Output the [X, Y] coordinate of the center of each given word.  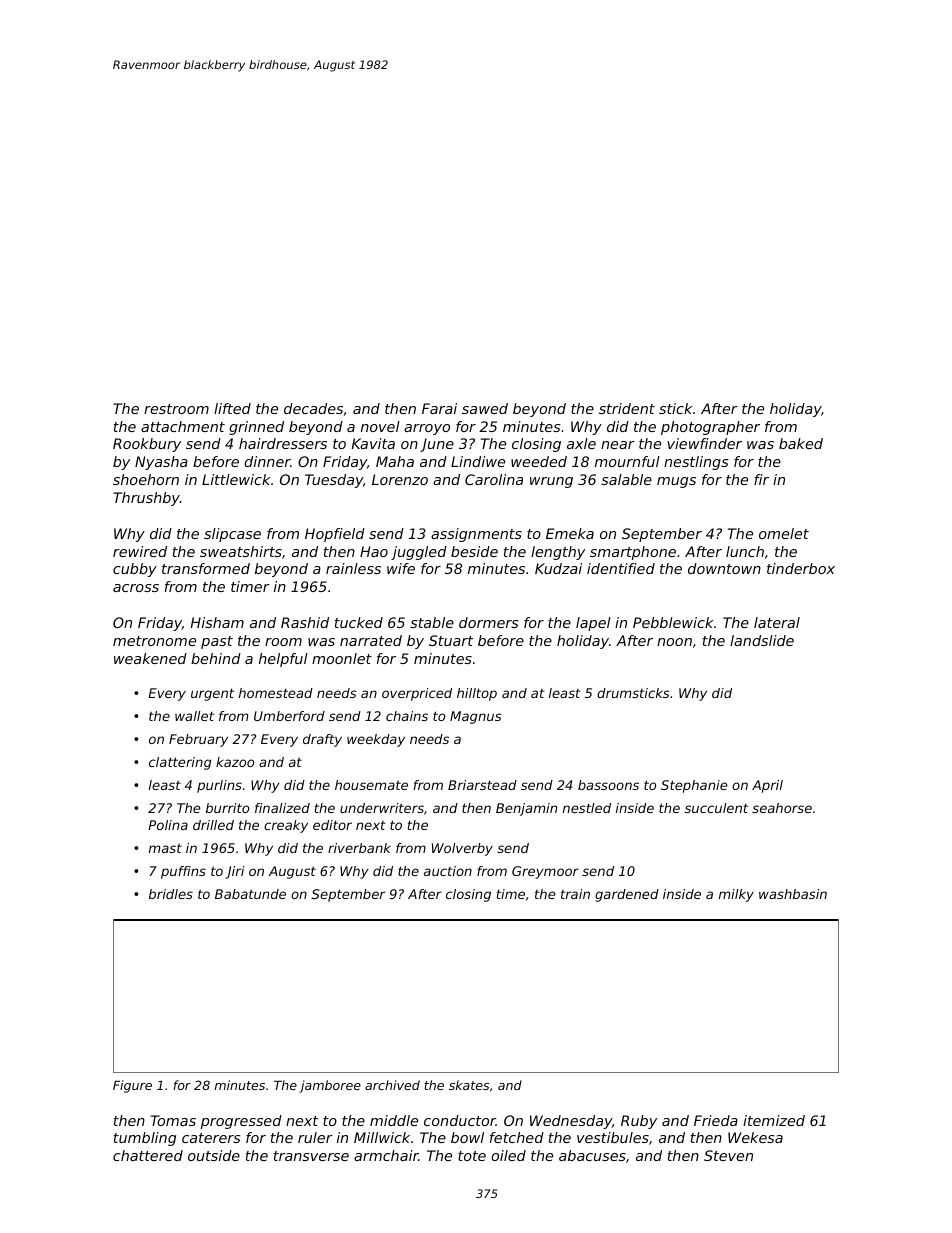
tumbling [145, 1139]
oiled [508, 1155]
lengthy [558, 553]
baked [801, 443]
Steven [728, 1155]
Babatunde [250, 894]
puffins [183, 872]
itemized [774, 1120]
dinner [267, 461]
